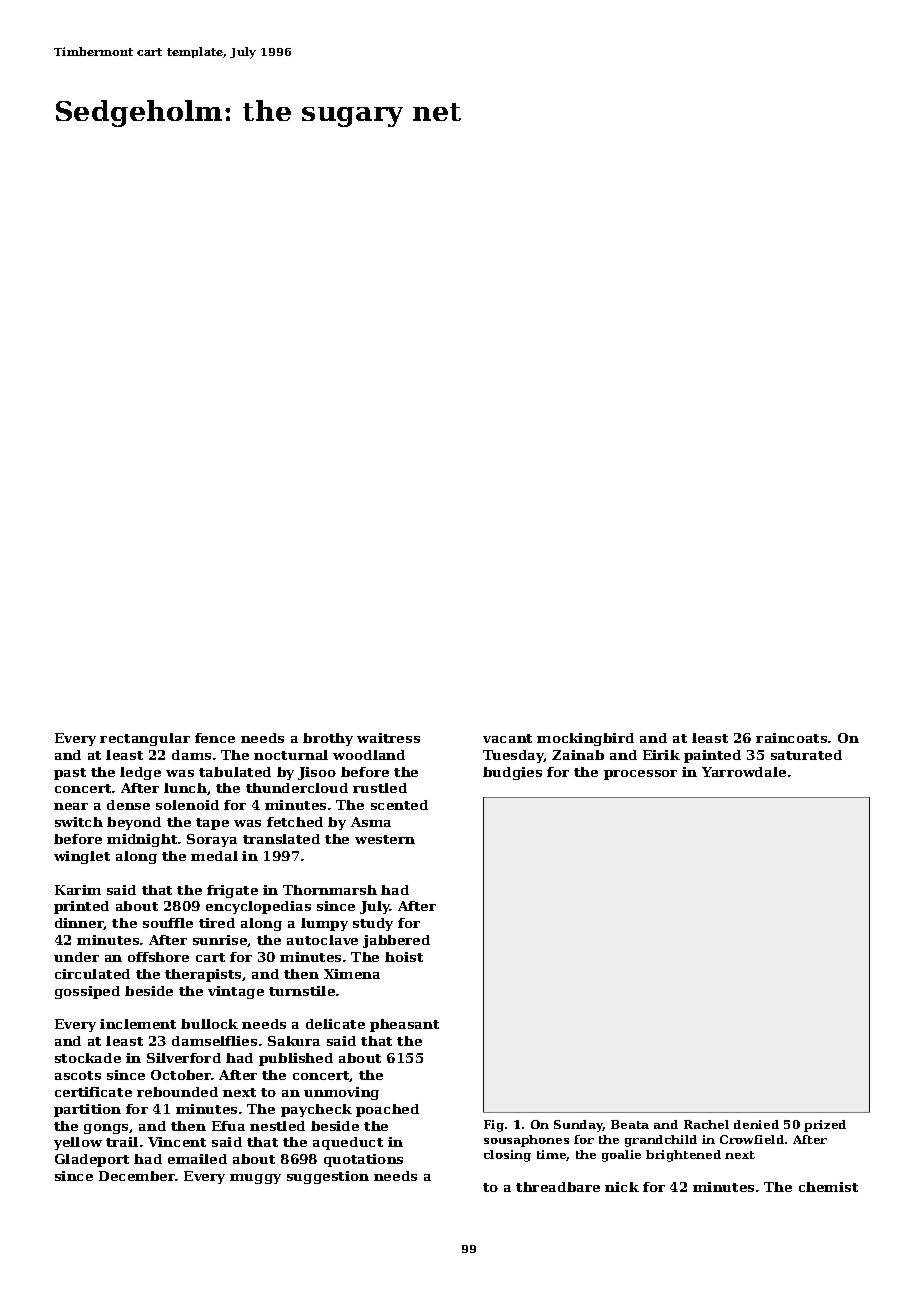 The height and width of the document is (1308, 924). Describe the element at coordinates (744, 772) in the document. I see `Yarrowdale` at that location.
